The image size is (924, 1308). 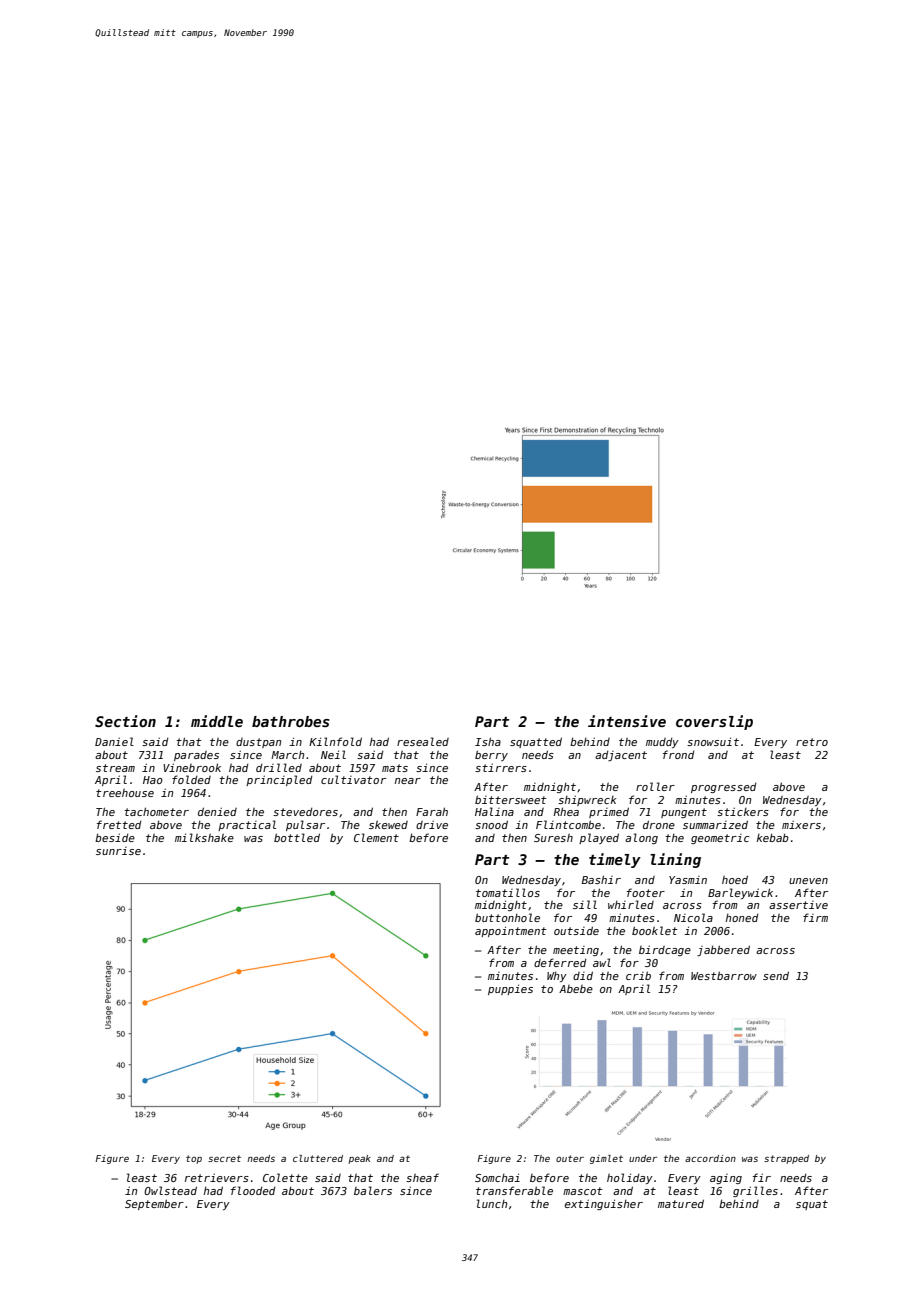 I want to click on resealed, so click(x=423, y=741).
